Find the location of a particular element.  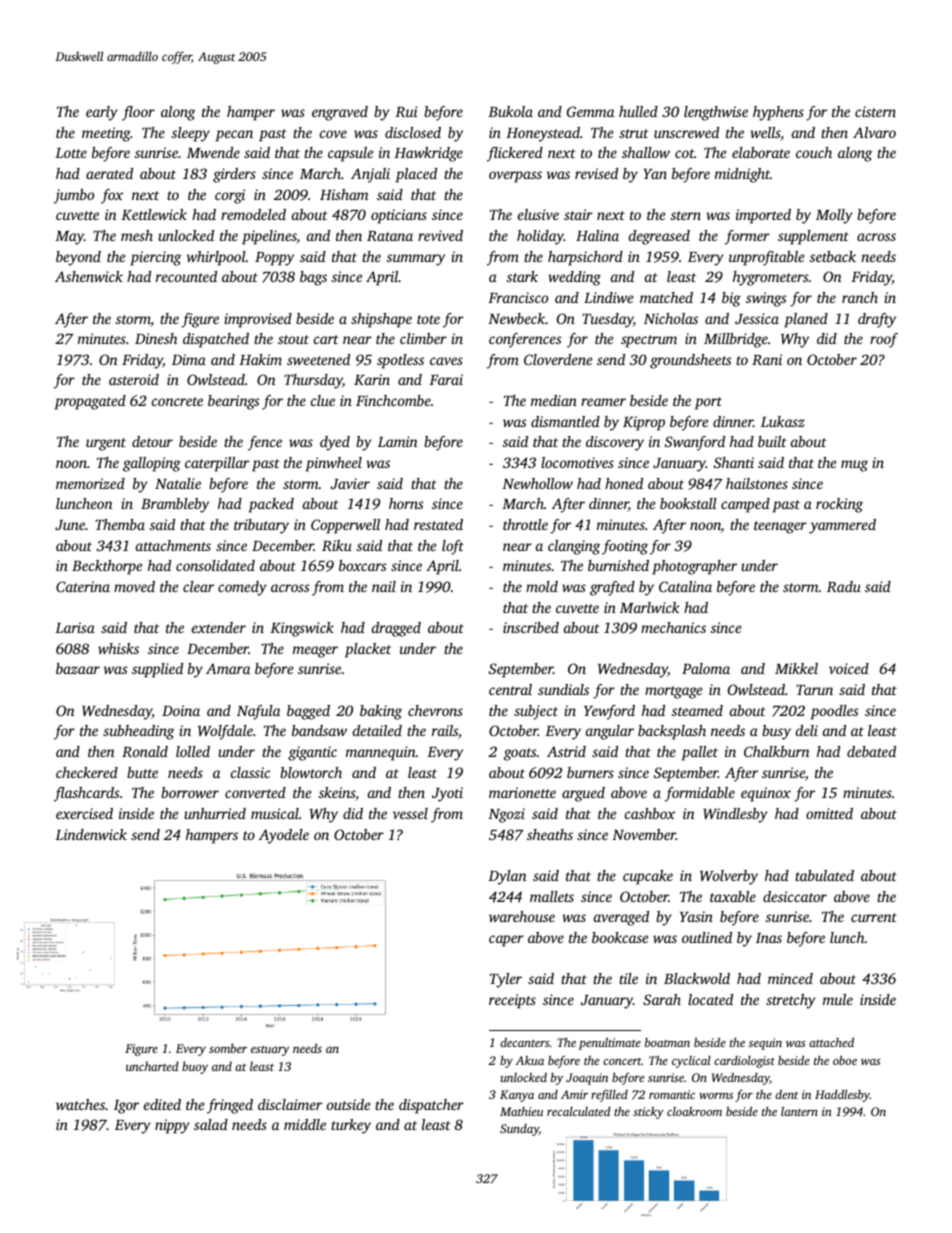

current is located at coordinates (874, 917).
